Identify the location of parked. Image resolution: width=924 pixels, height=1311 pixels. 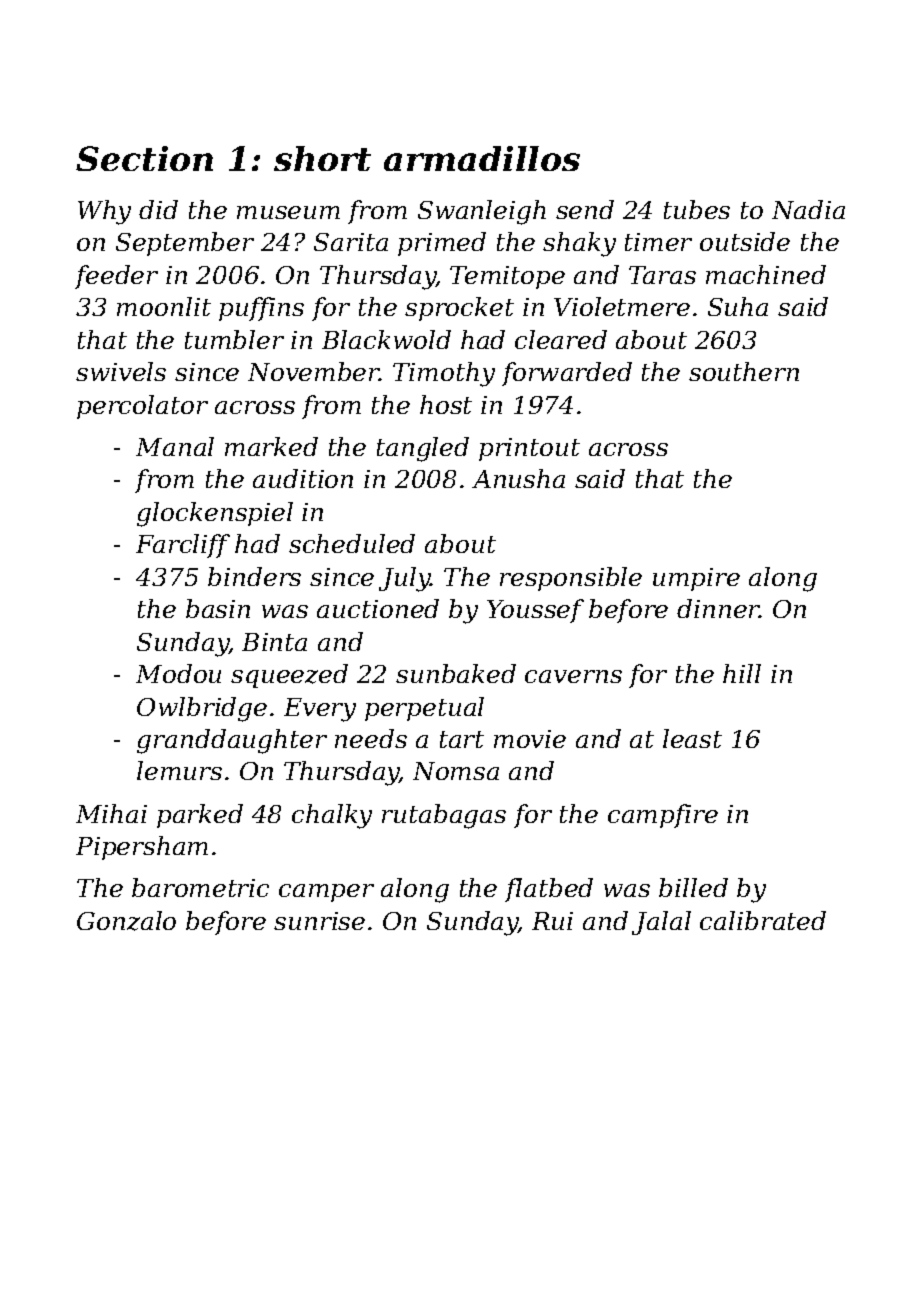
(200, 816).
